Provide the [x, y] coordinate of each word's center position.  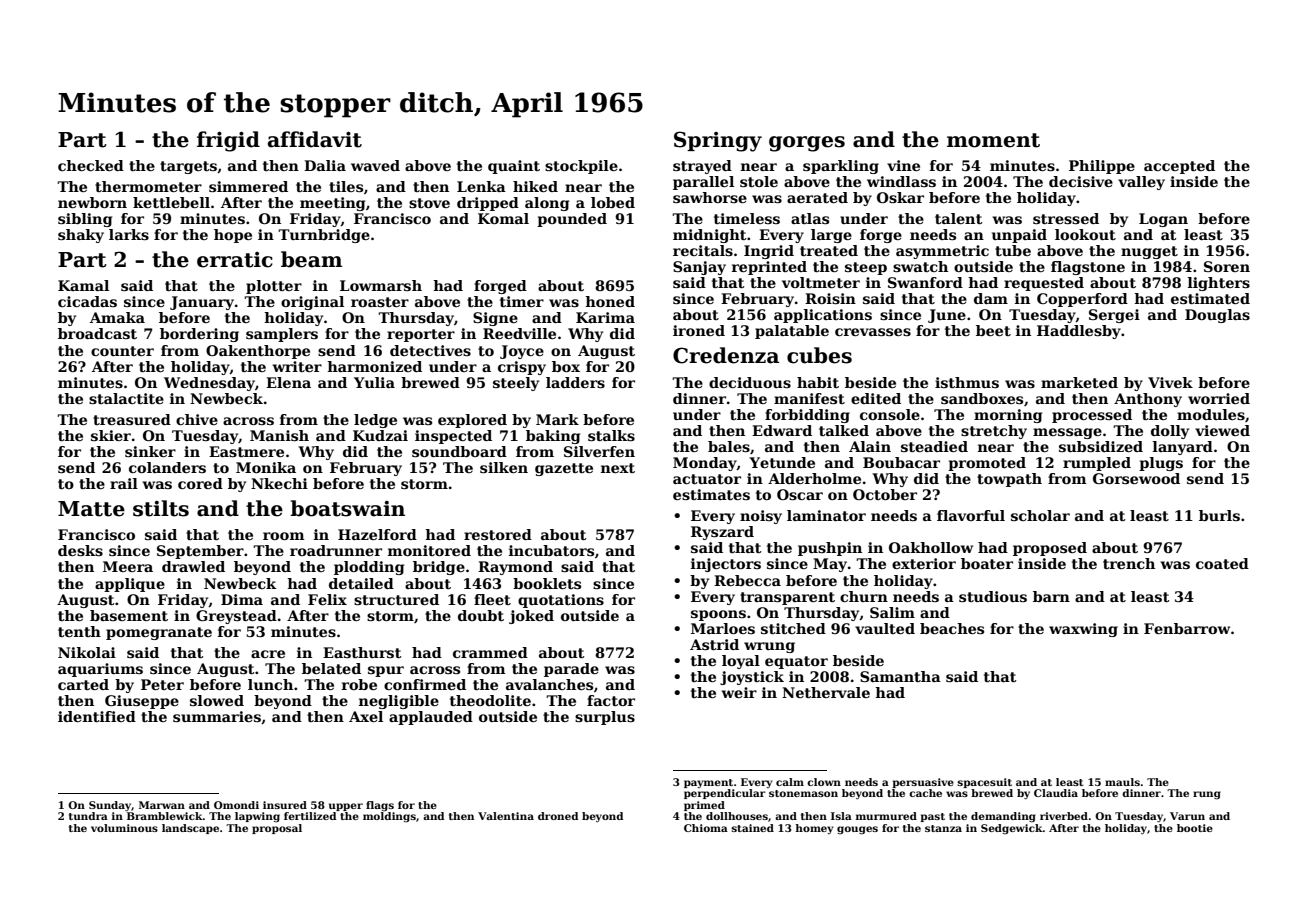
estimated [1210, 298]
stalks [611, 435]
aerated [817, 197]
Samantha [900, 676]
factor [611, 700]
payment [708, 783]
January [202, 303]
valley [1141, 183]
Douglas [1217, 316]
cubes [819, 355]
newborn [92, 202]
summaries [217, 716]
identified [97, 716]
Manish [279, 435]
